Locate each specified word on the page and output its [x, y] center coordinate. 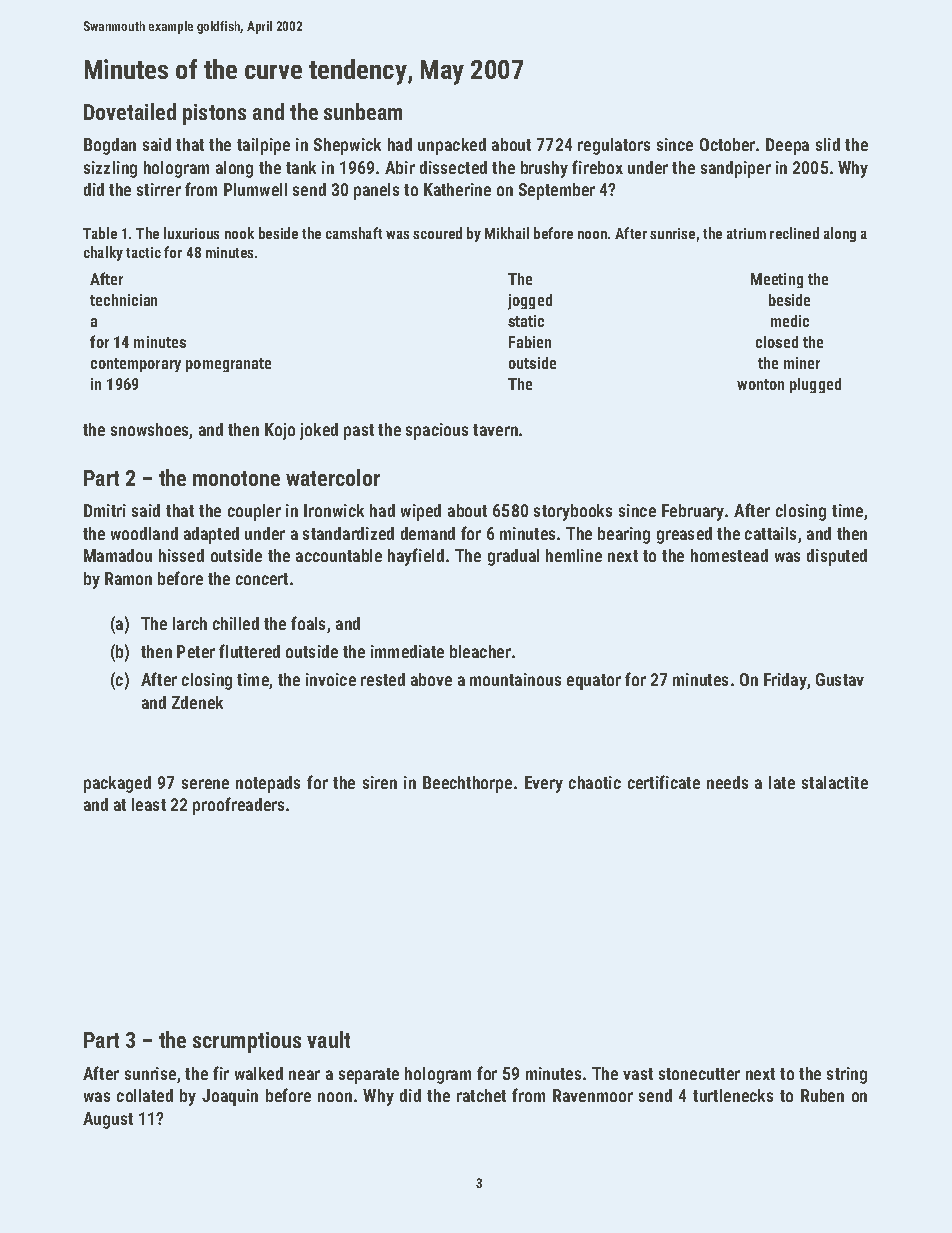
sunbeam [363, 111]
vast [638, 1074]
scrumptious [247, 1042]
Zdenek [197, 702]
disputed [837, 557]
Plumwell [255, 189]
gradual [513, 557]
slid [828, 144]
